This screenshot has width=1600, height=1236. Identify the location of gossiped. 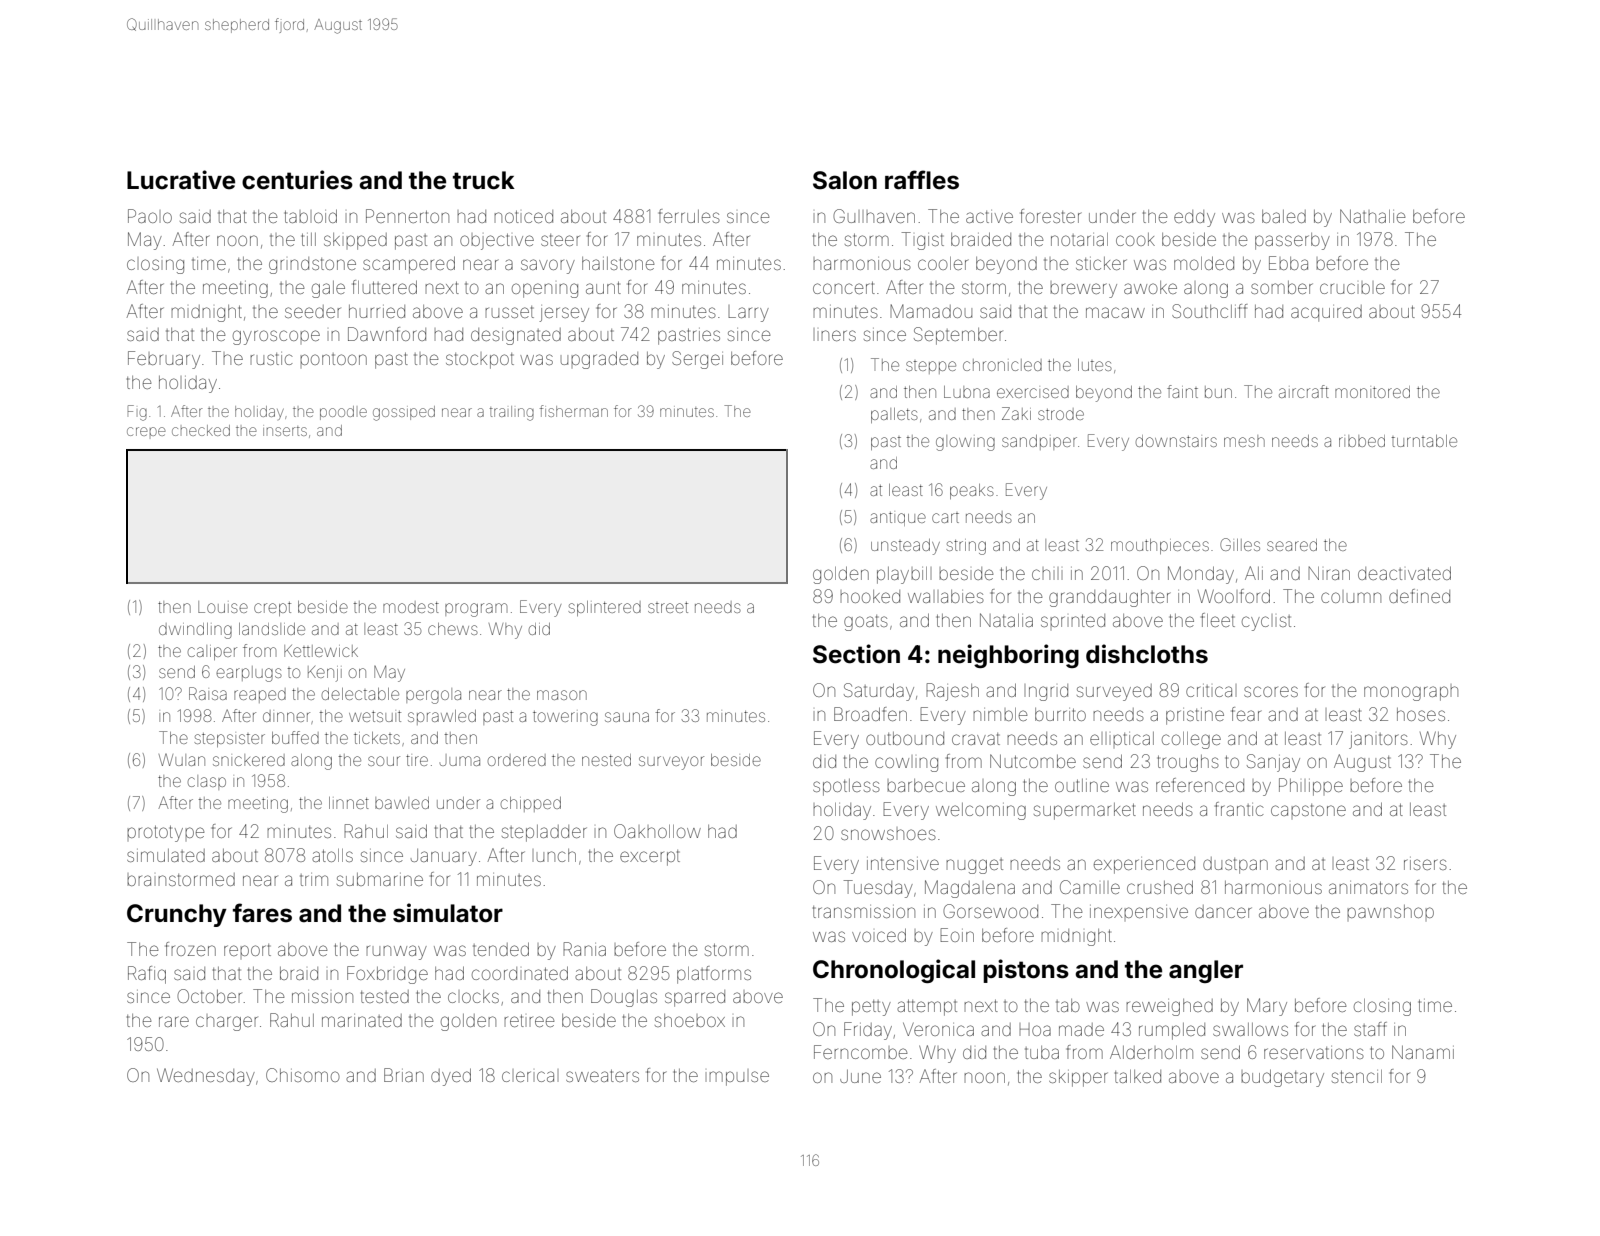
(404, 413).
